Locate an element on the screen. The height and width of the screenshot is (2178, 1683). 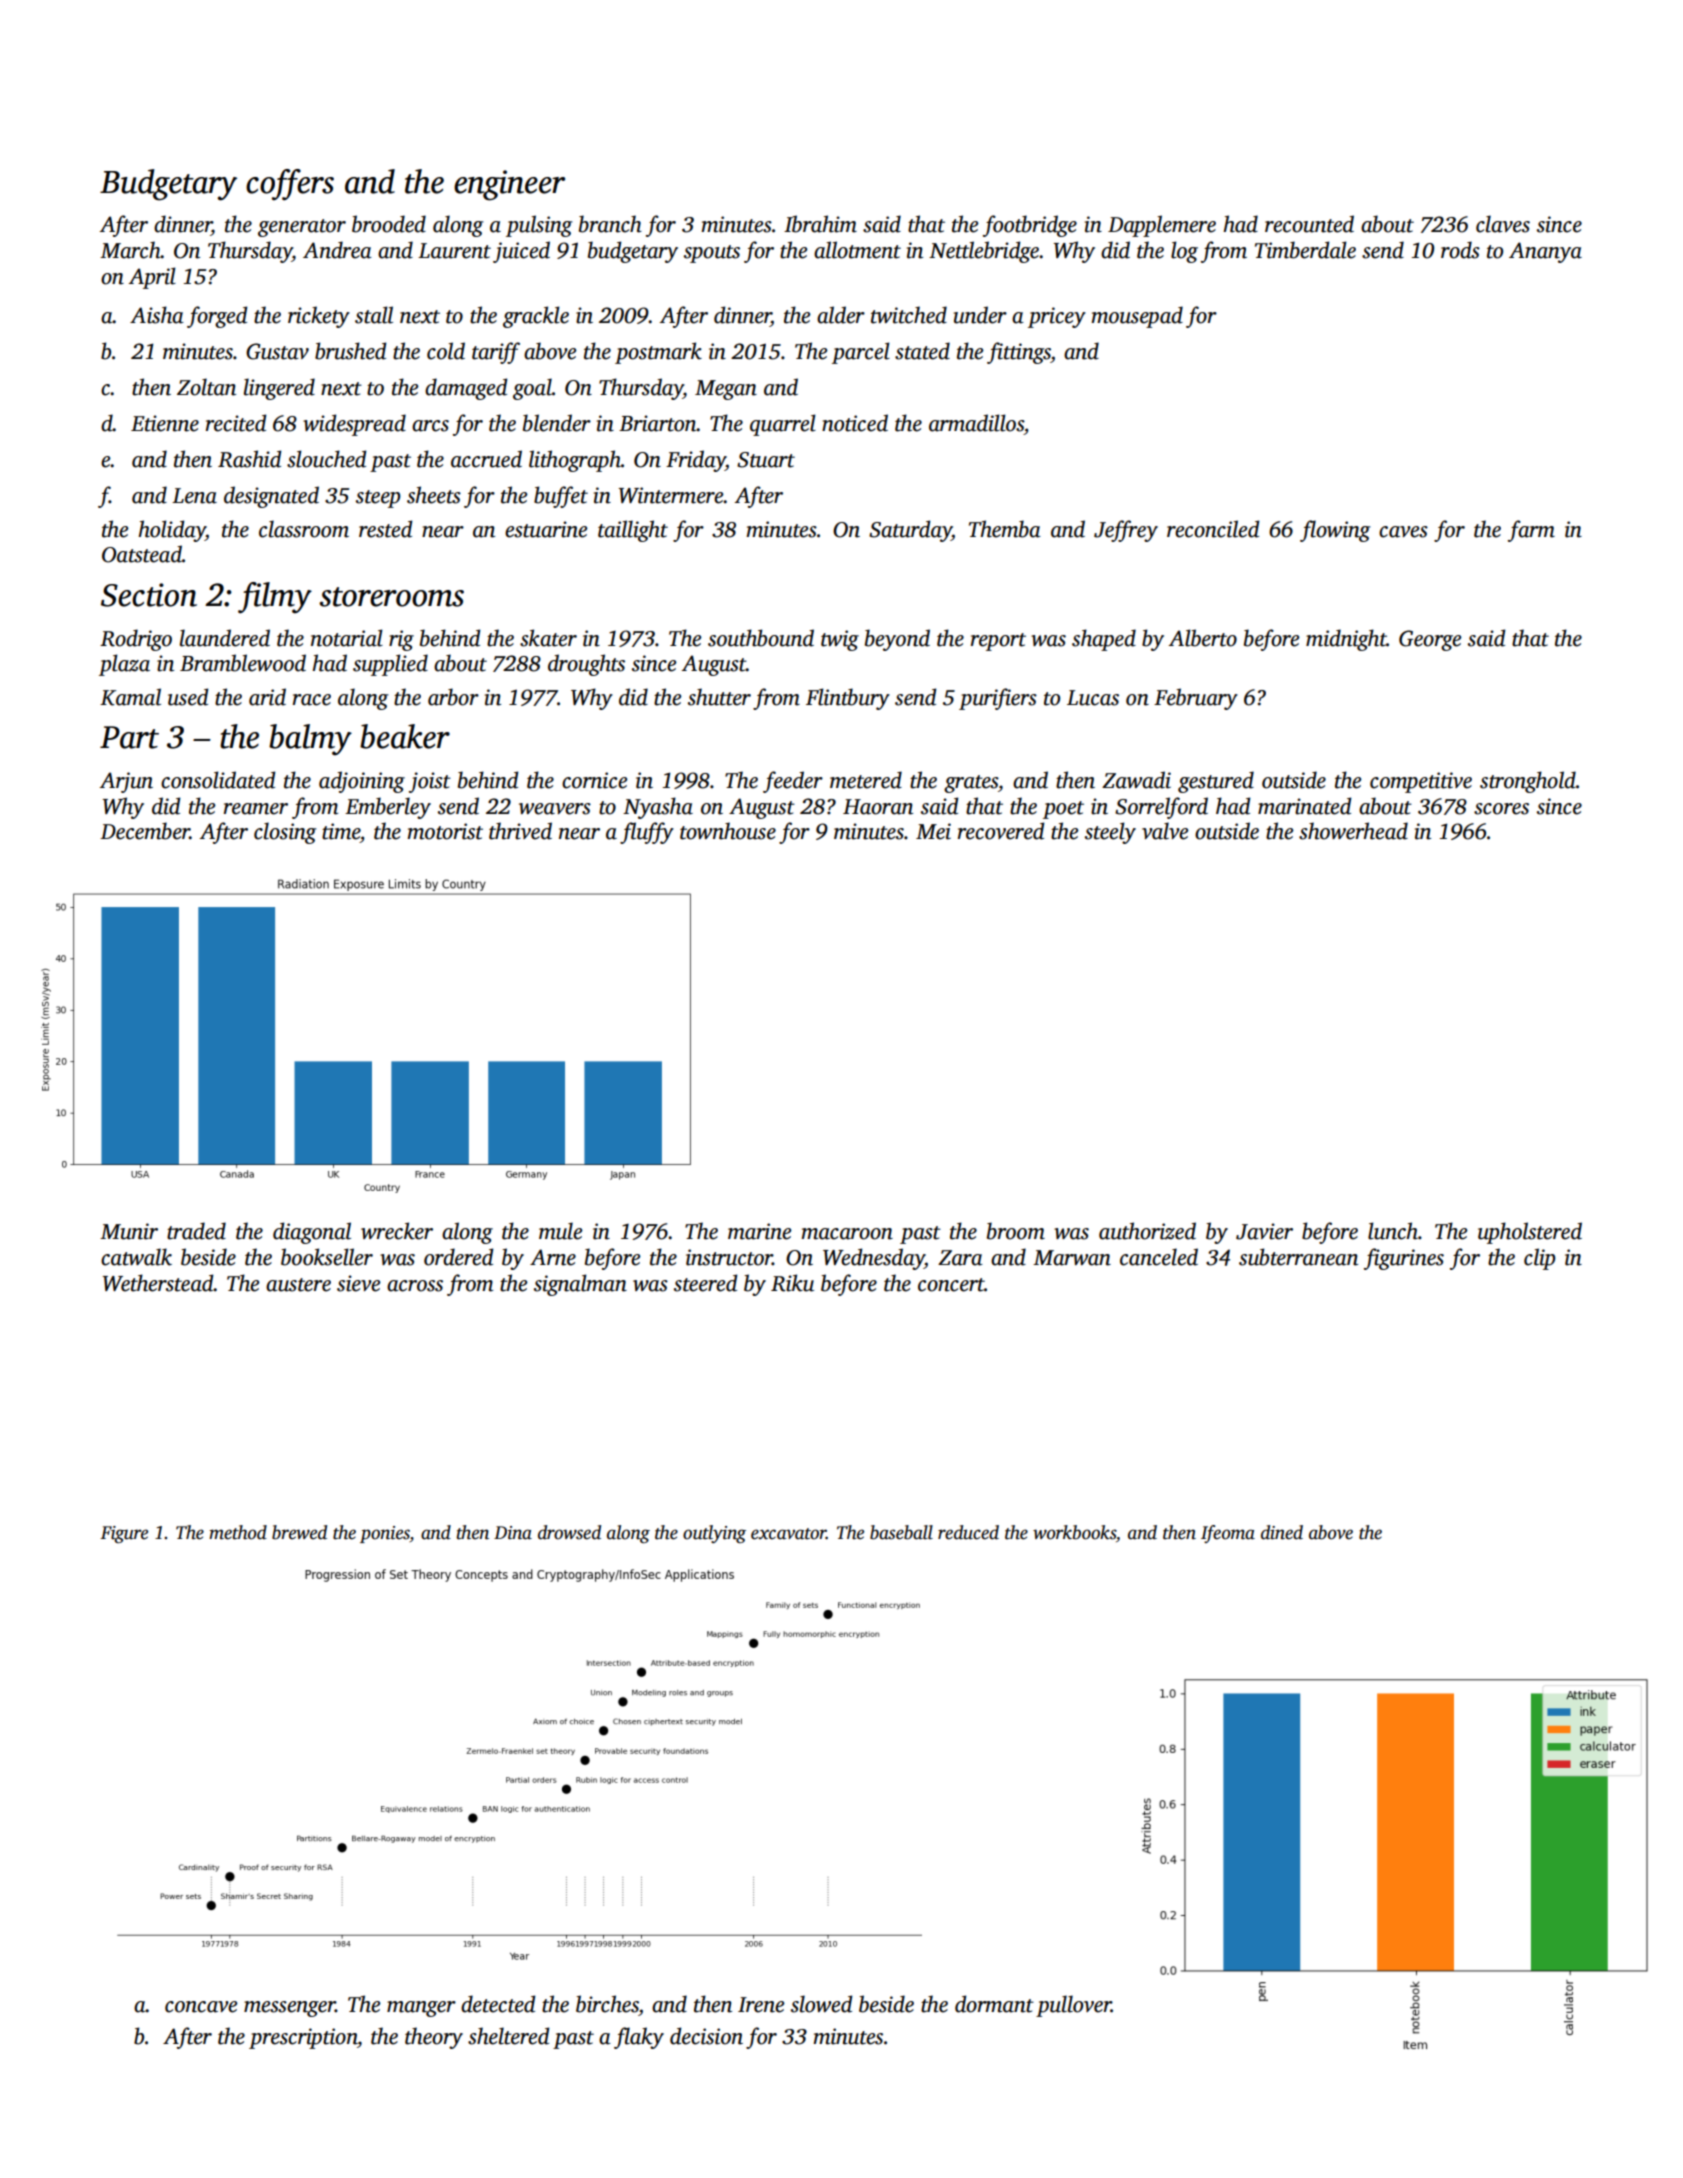
decision is located at coordinates (706, 2036).
